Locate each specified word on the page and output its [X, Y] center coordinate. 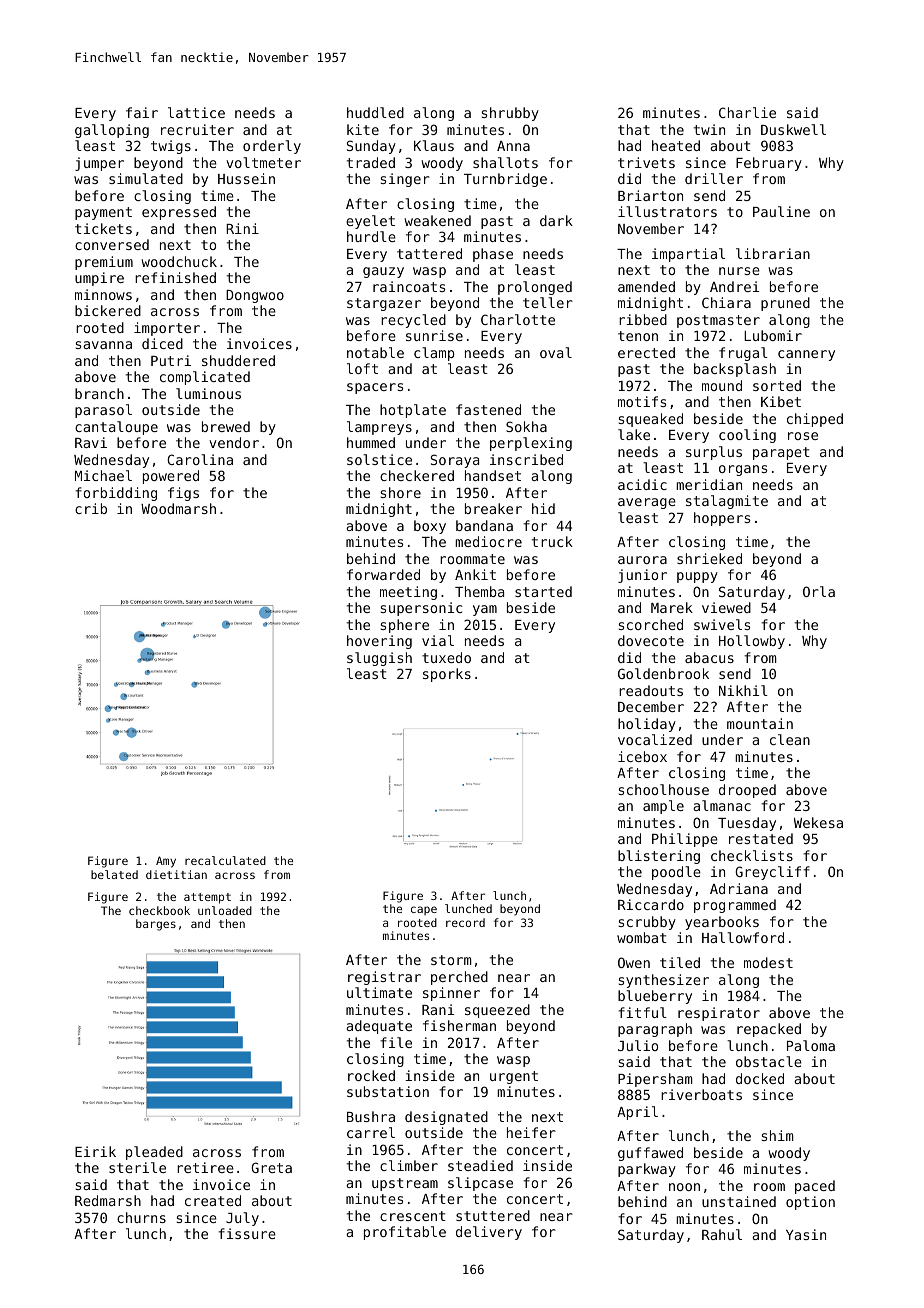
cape [424, 910]
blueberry [655, 997]
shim [778, 1135]
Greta [271, 1167]
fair [142, 112]
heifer [531, 1132]
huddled [375, 112]
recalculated [225, 860]
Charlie [747, 112]
